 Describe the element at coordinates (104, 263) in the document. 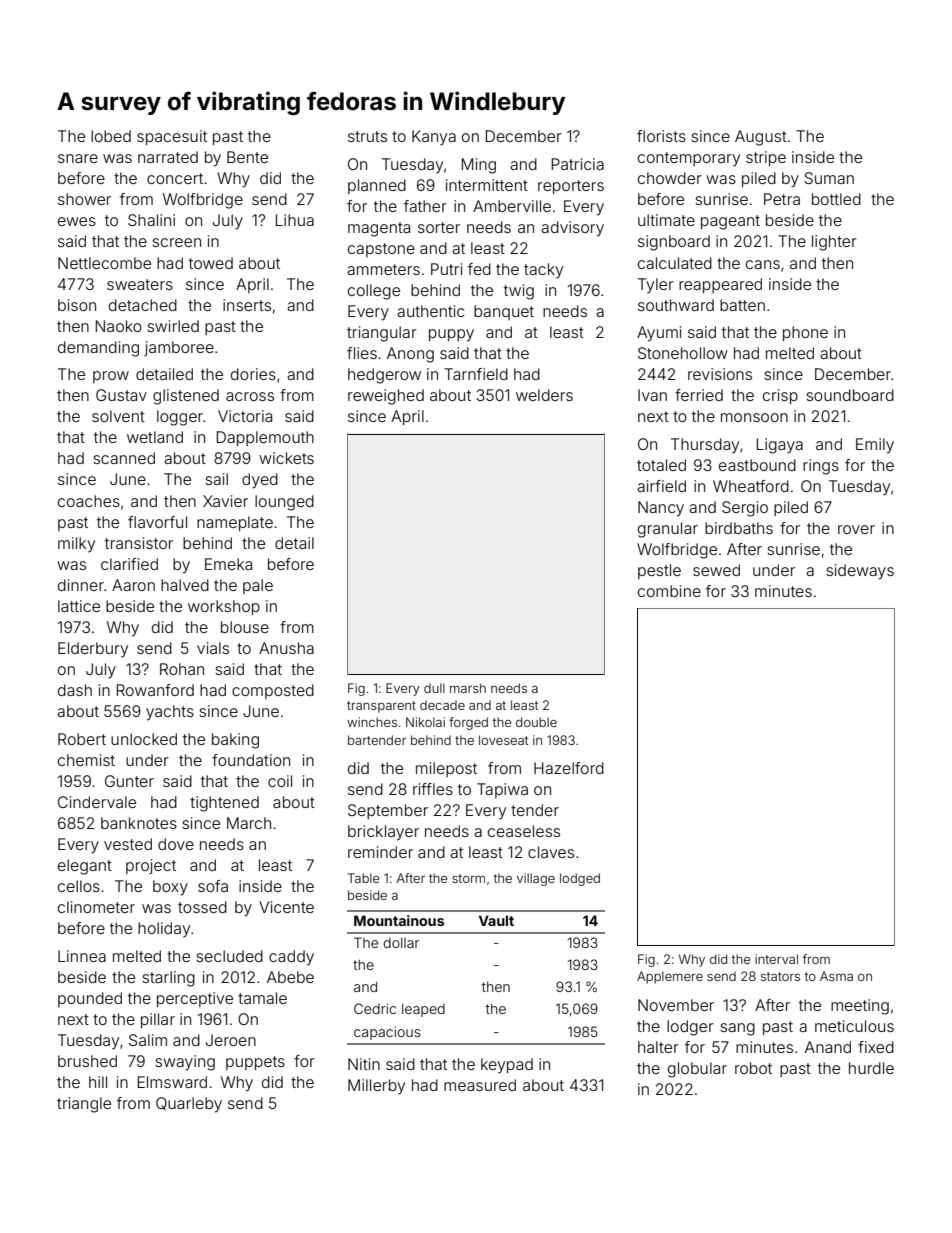

I see `Nettlecombe` at that location.
